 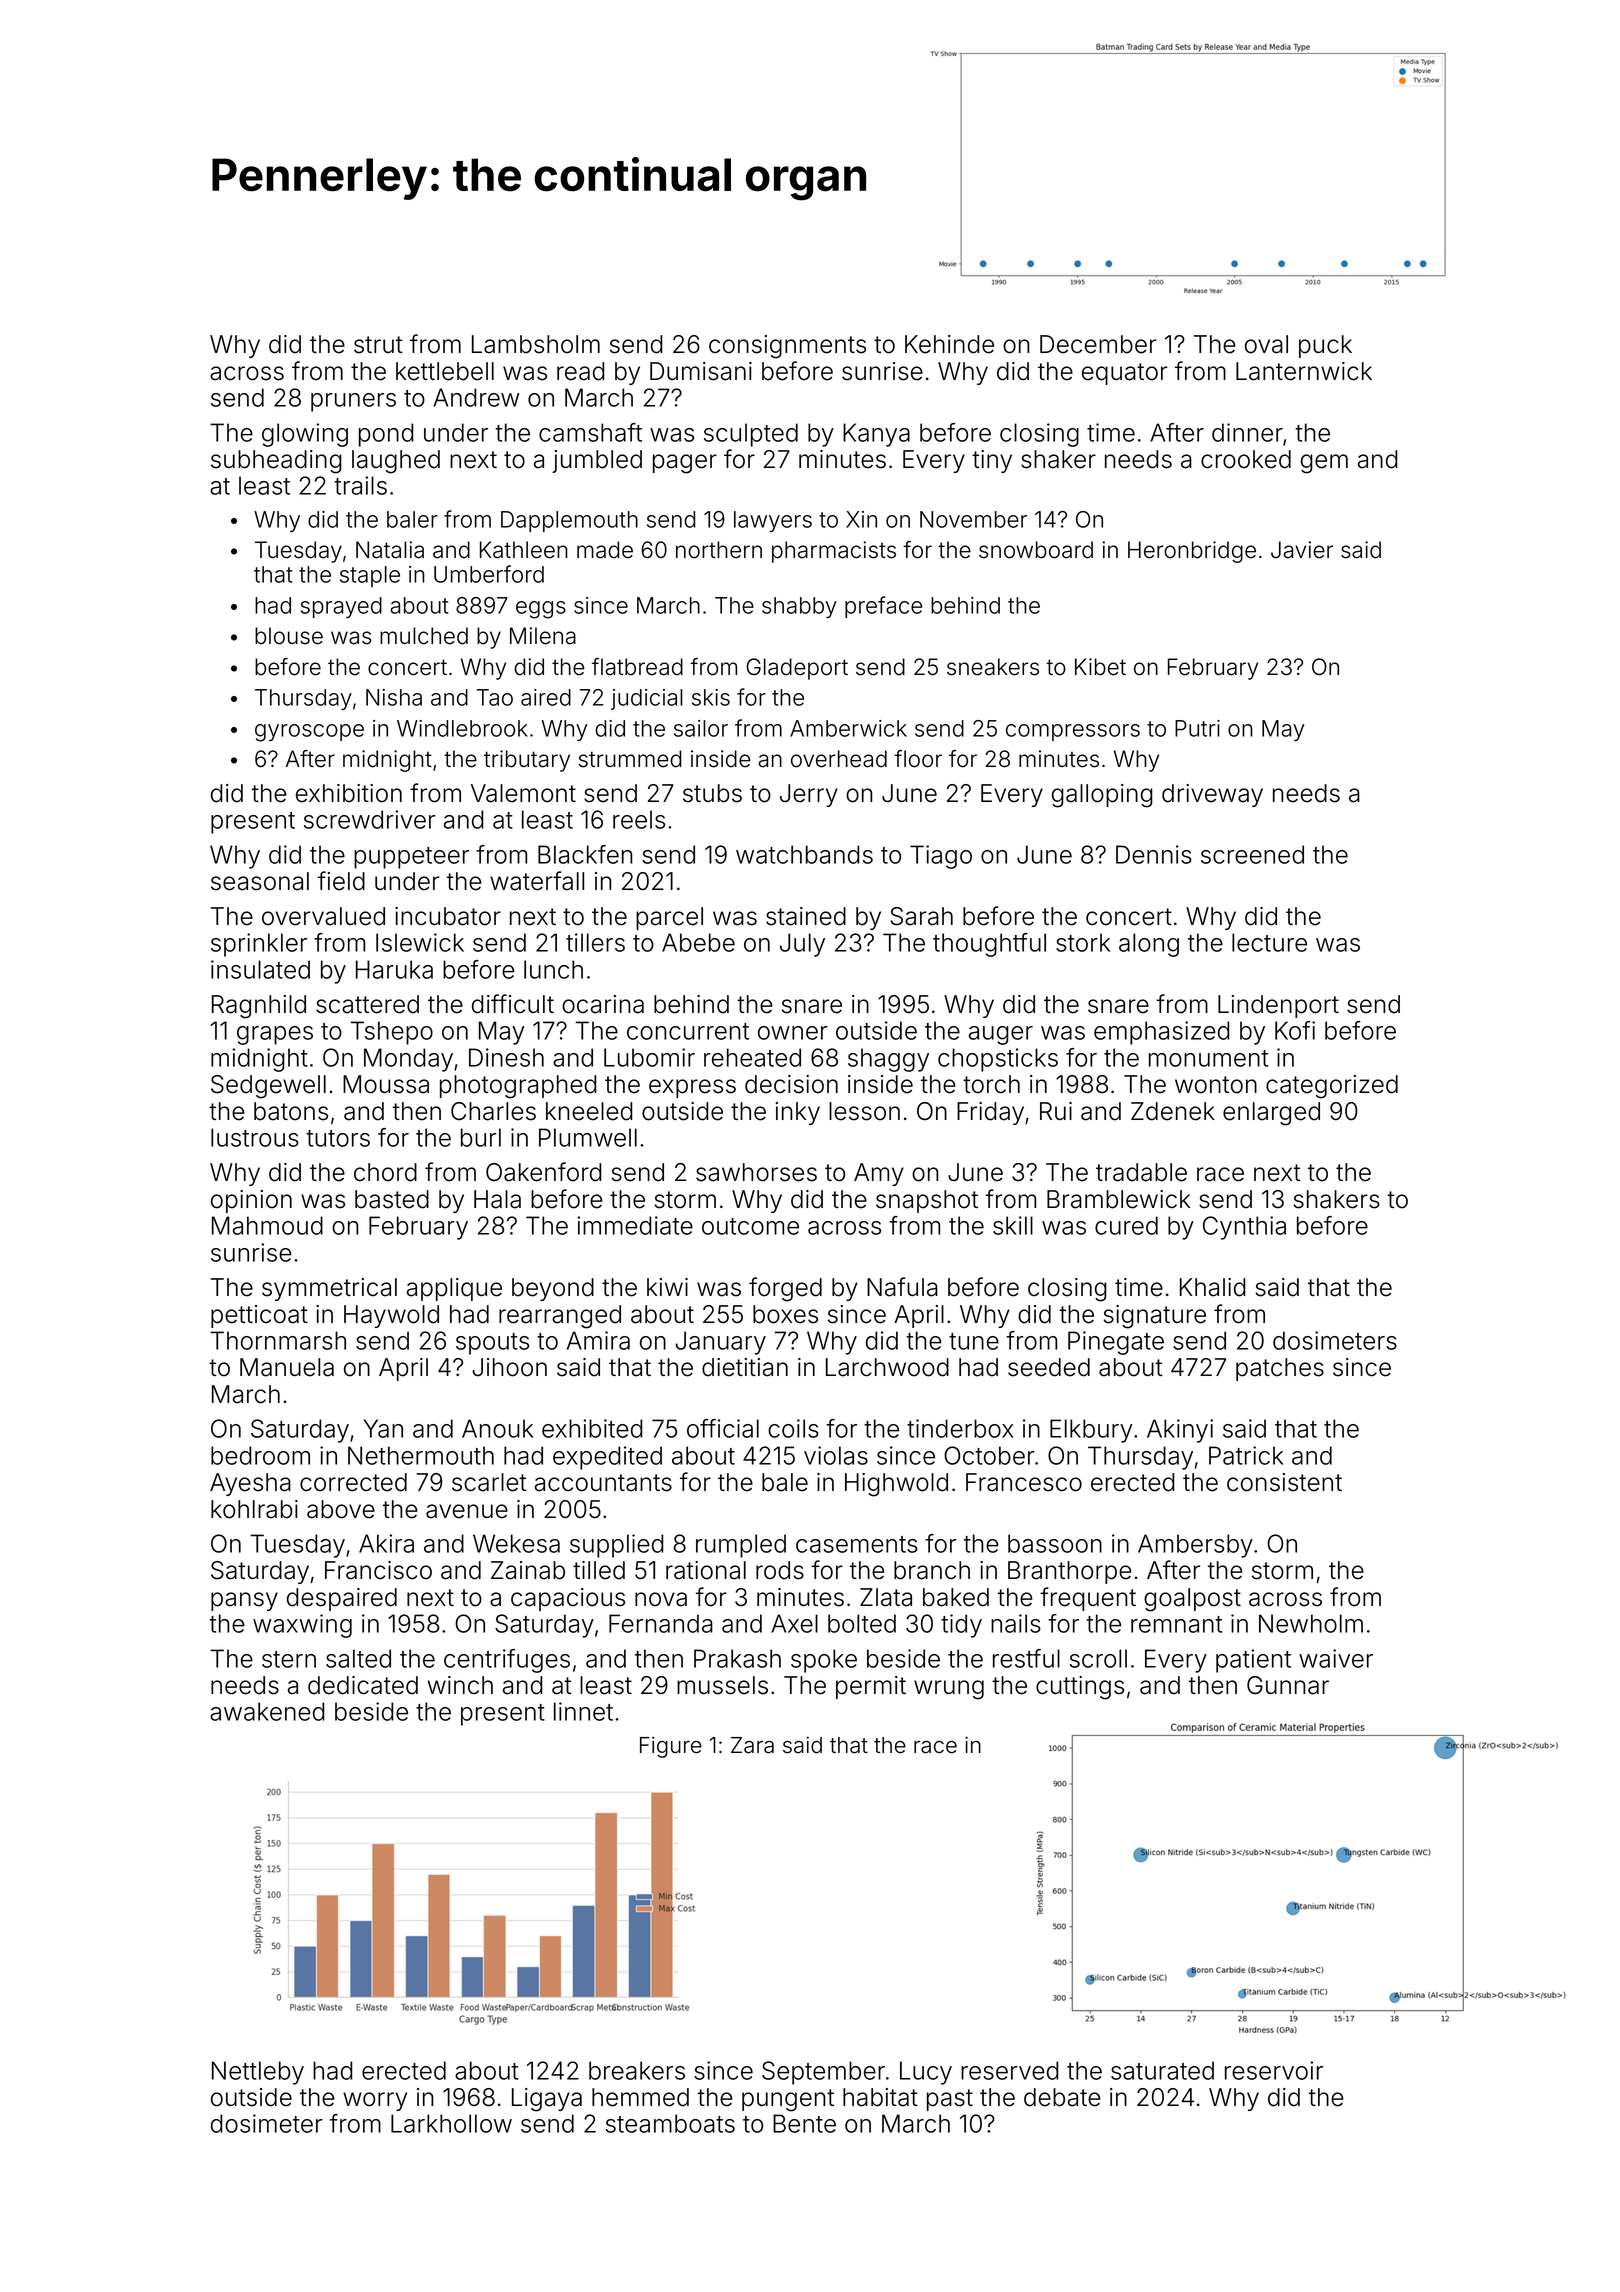 I want to click on oval, so click(x=1266, y=344).
